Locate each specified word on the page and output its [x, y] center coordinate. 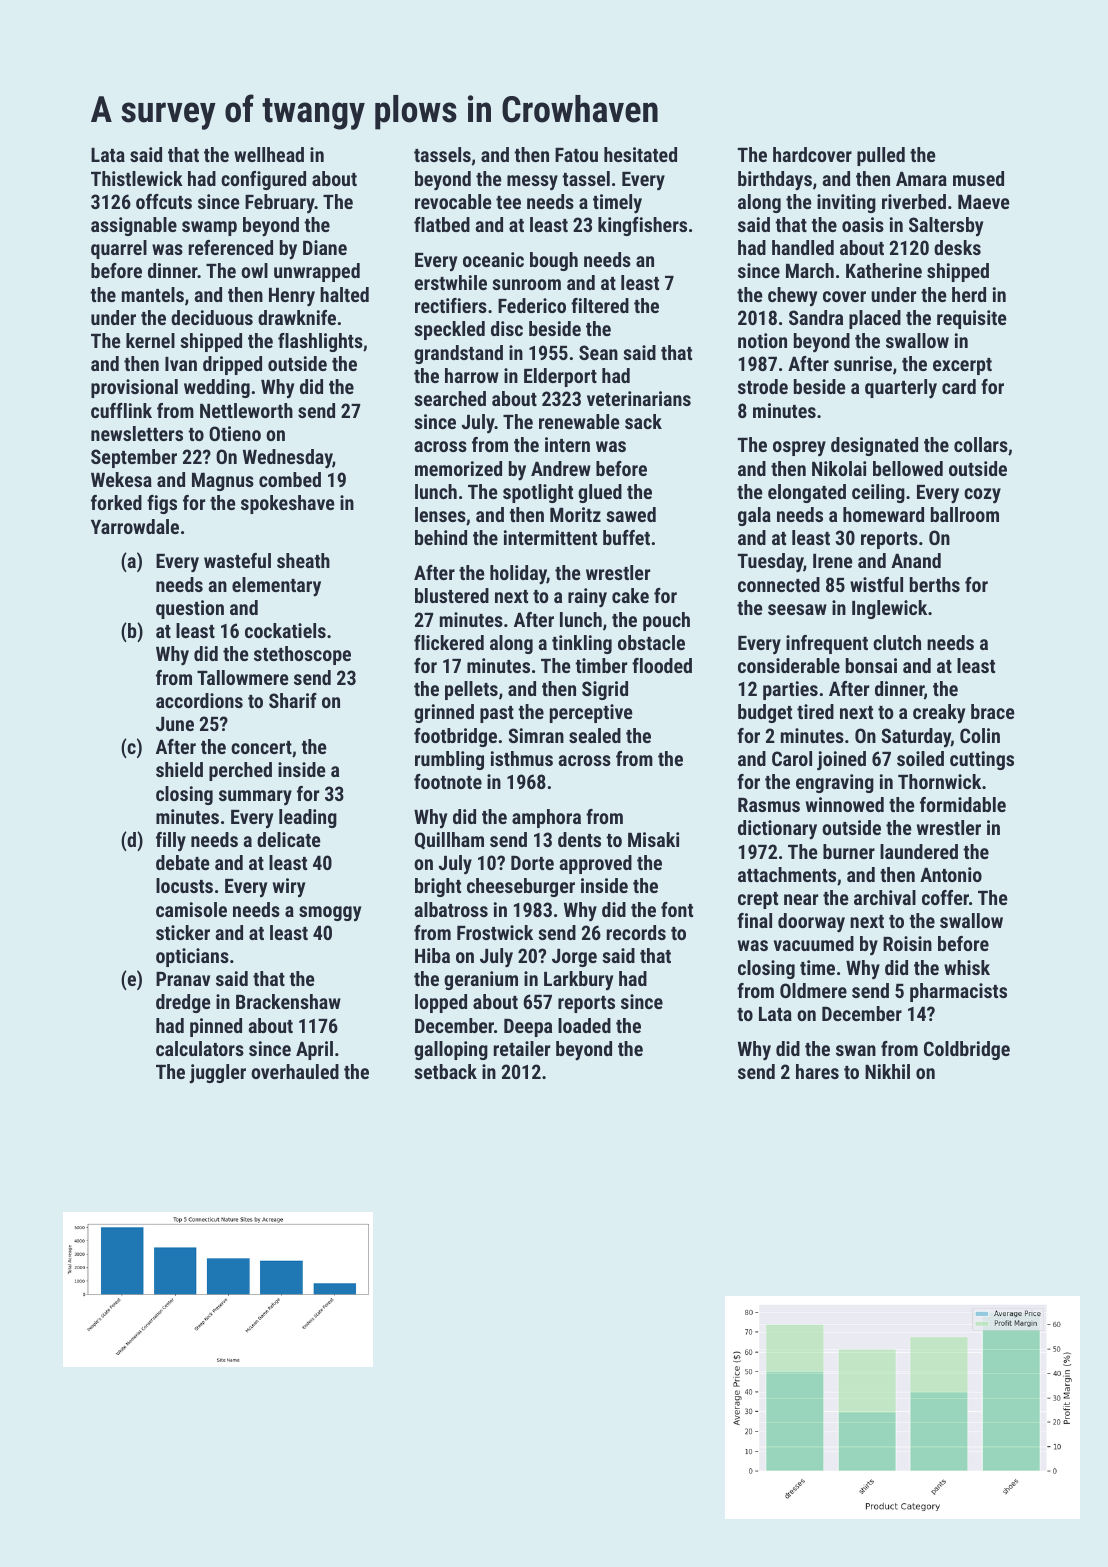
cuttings [982, 760]
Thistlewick [137, 178]
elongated [807, 493]
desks [957, 247]
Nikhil [887, 1071]
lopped [441, 1003]
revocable [453, 201]
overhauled [295, 1071]
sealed [595, 735]
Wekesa [121, 479]
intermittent [550, 537]
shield [179, 769]
